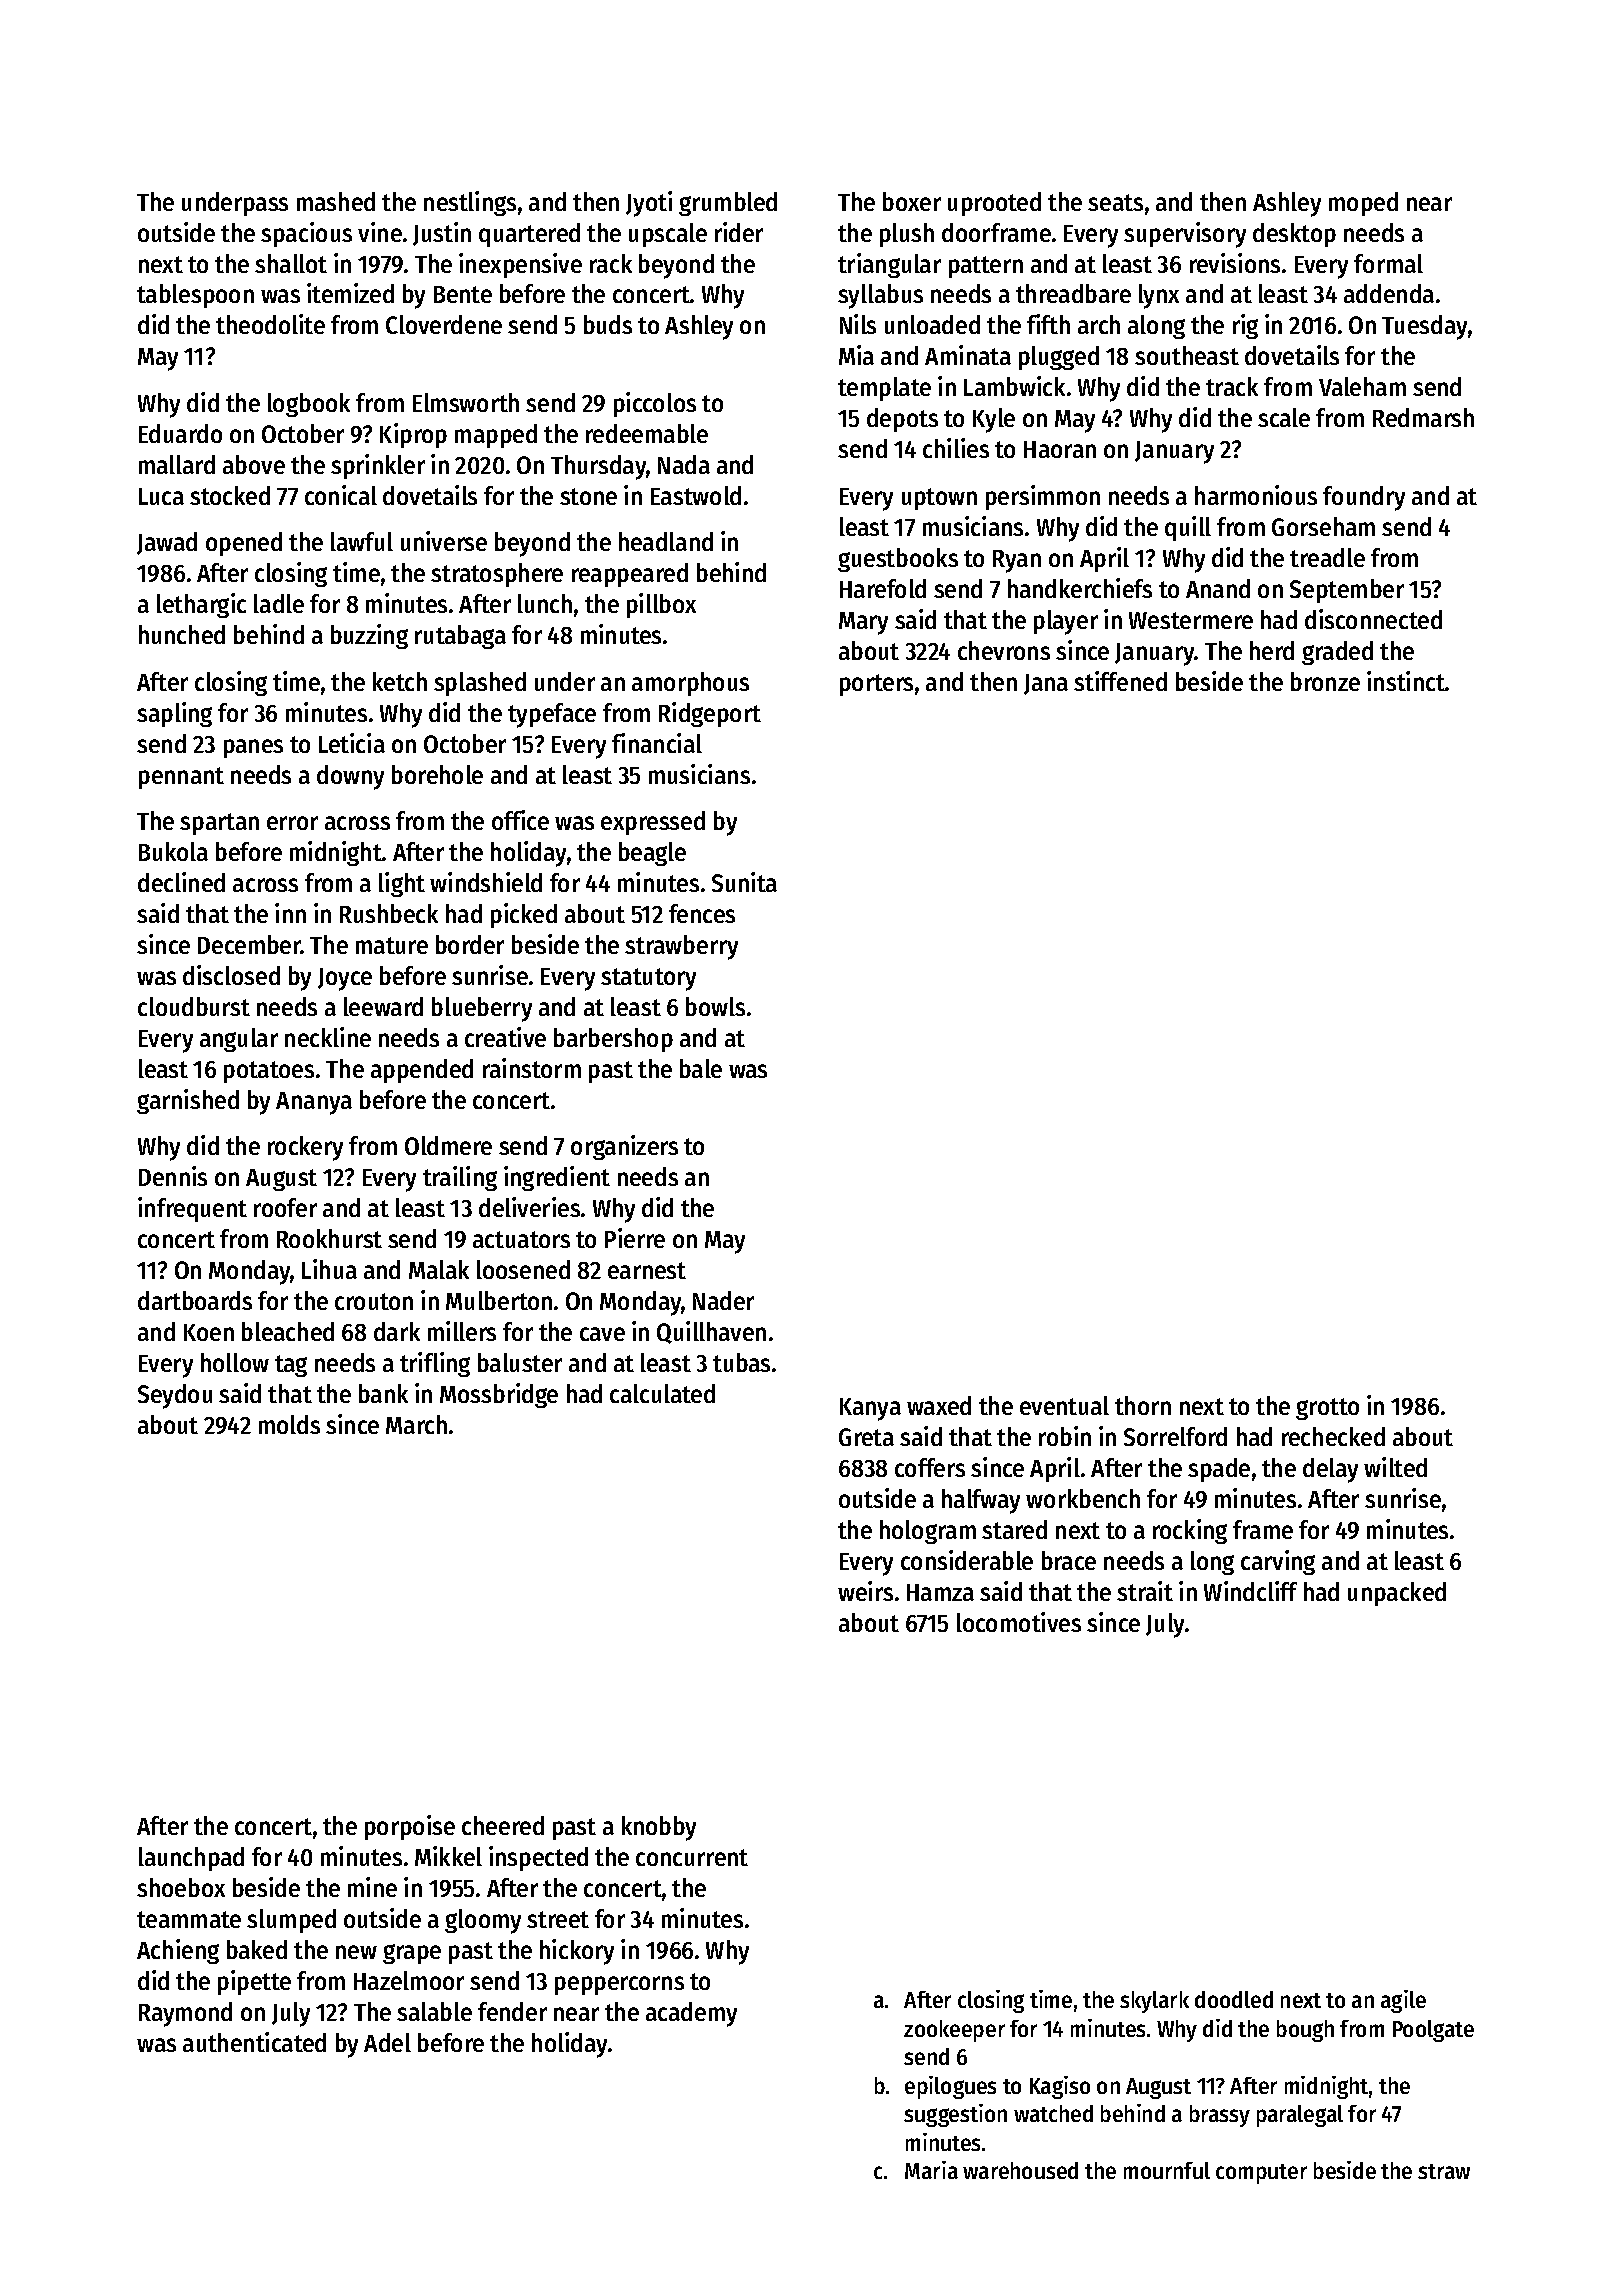 The width and height of the image is (1620, 2292). I want to click on pattern, so click(986, 267).
